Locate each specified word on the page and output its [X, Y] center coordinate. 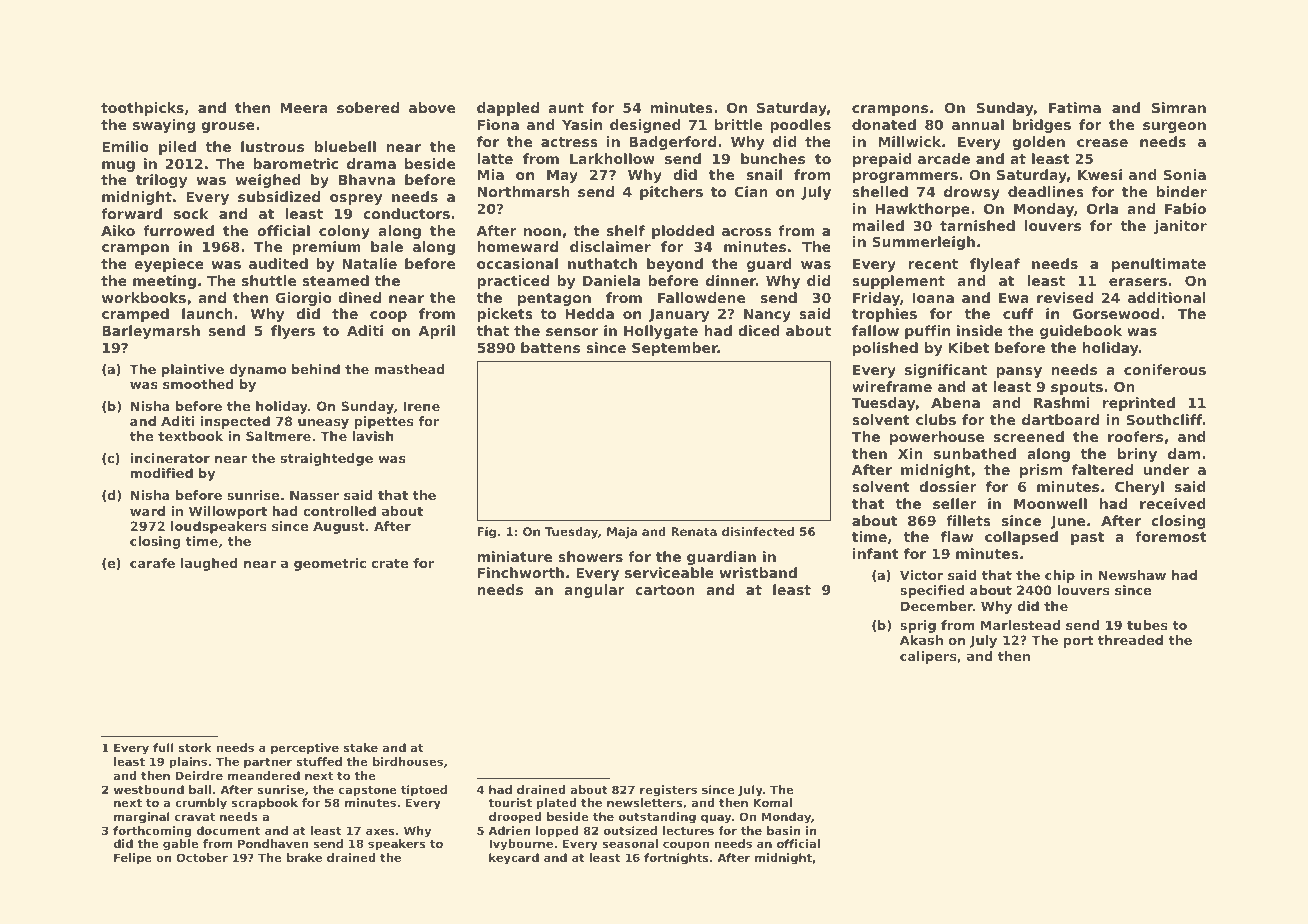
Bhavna [367, 179]
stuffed [319, 761]
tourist [510, 802]
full [163, 747]
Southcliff [1165, 419]
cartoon [665, 590]
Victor [921, 575]
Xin [910, 453]
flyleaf [995, 265]
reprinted [1139, 404]
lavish [373, 436]
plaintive [193, 370]
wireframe [892, 386]
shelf [626, 230]
